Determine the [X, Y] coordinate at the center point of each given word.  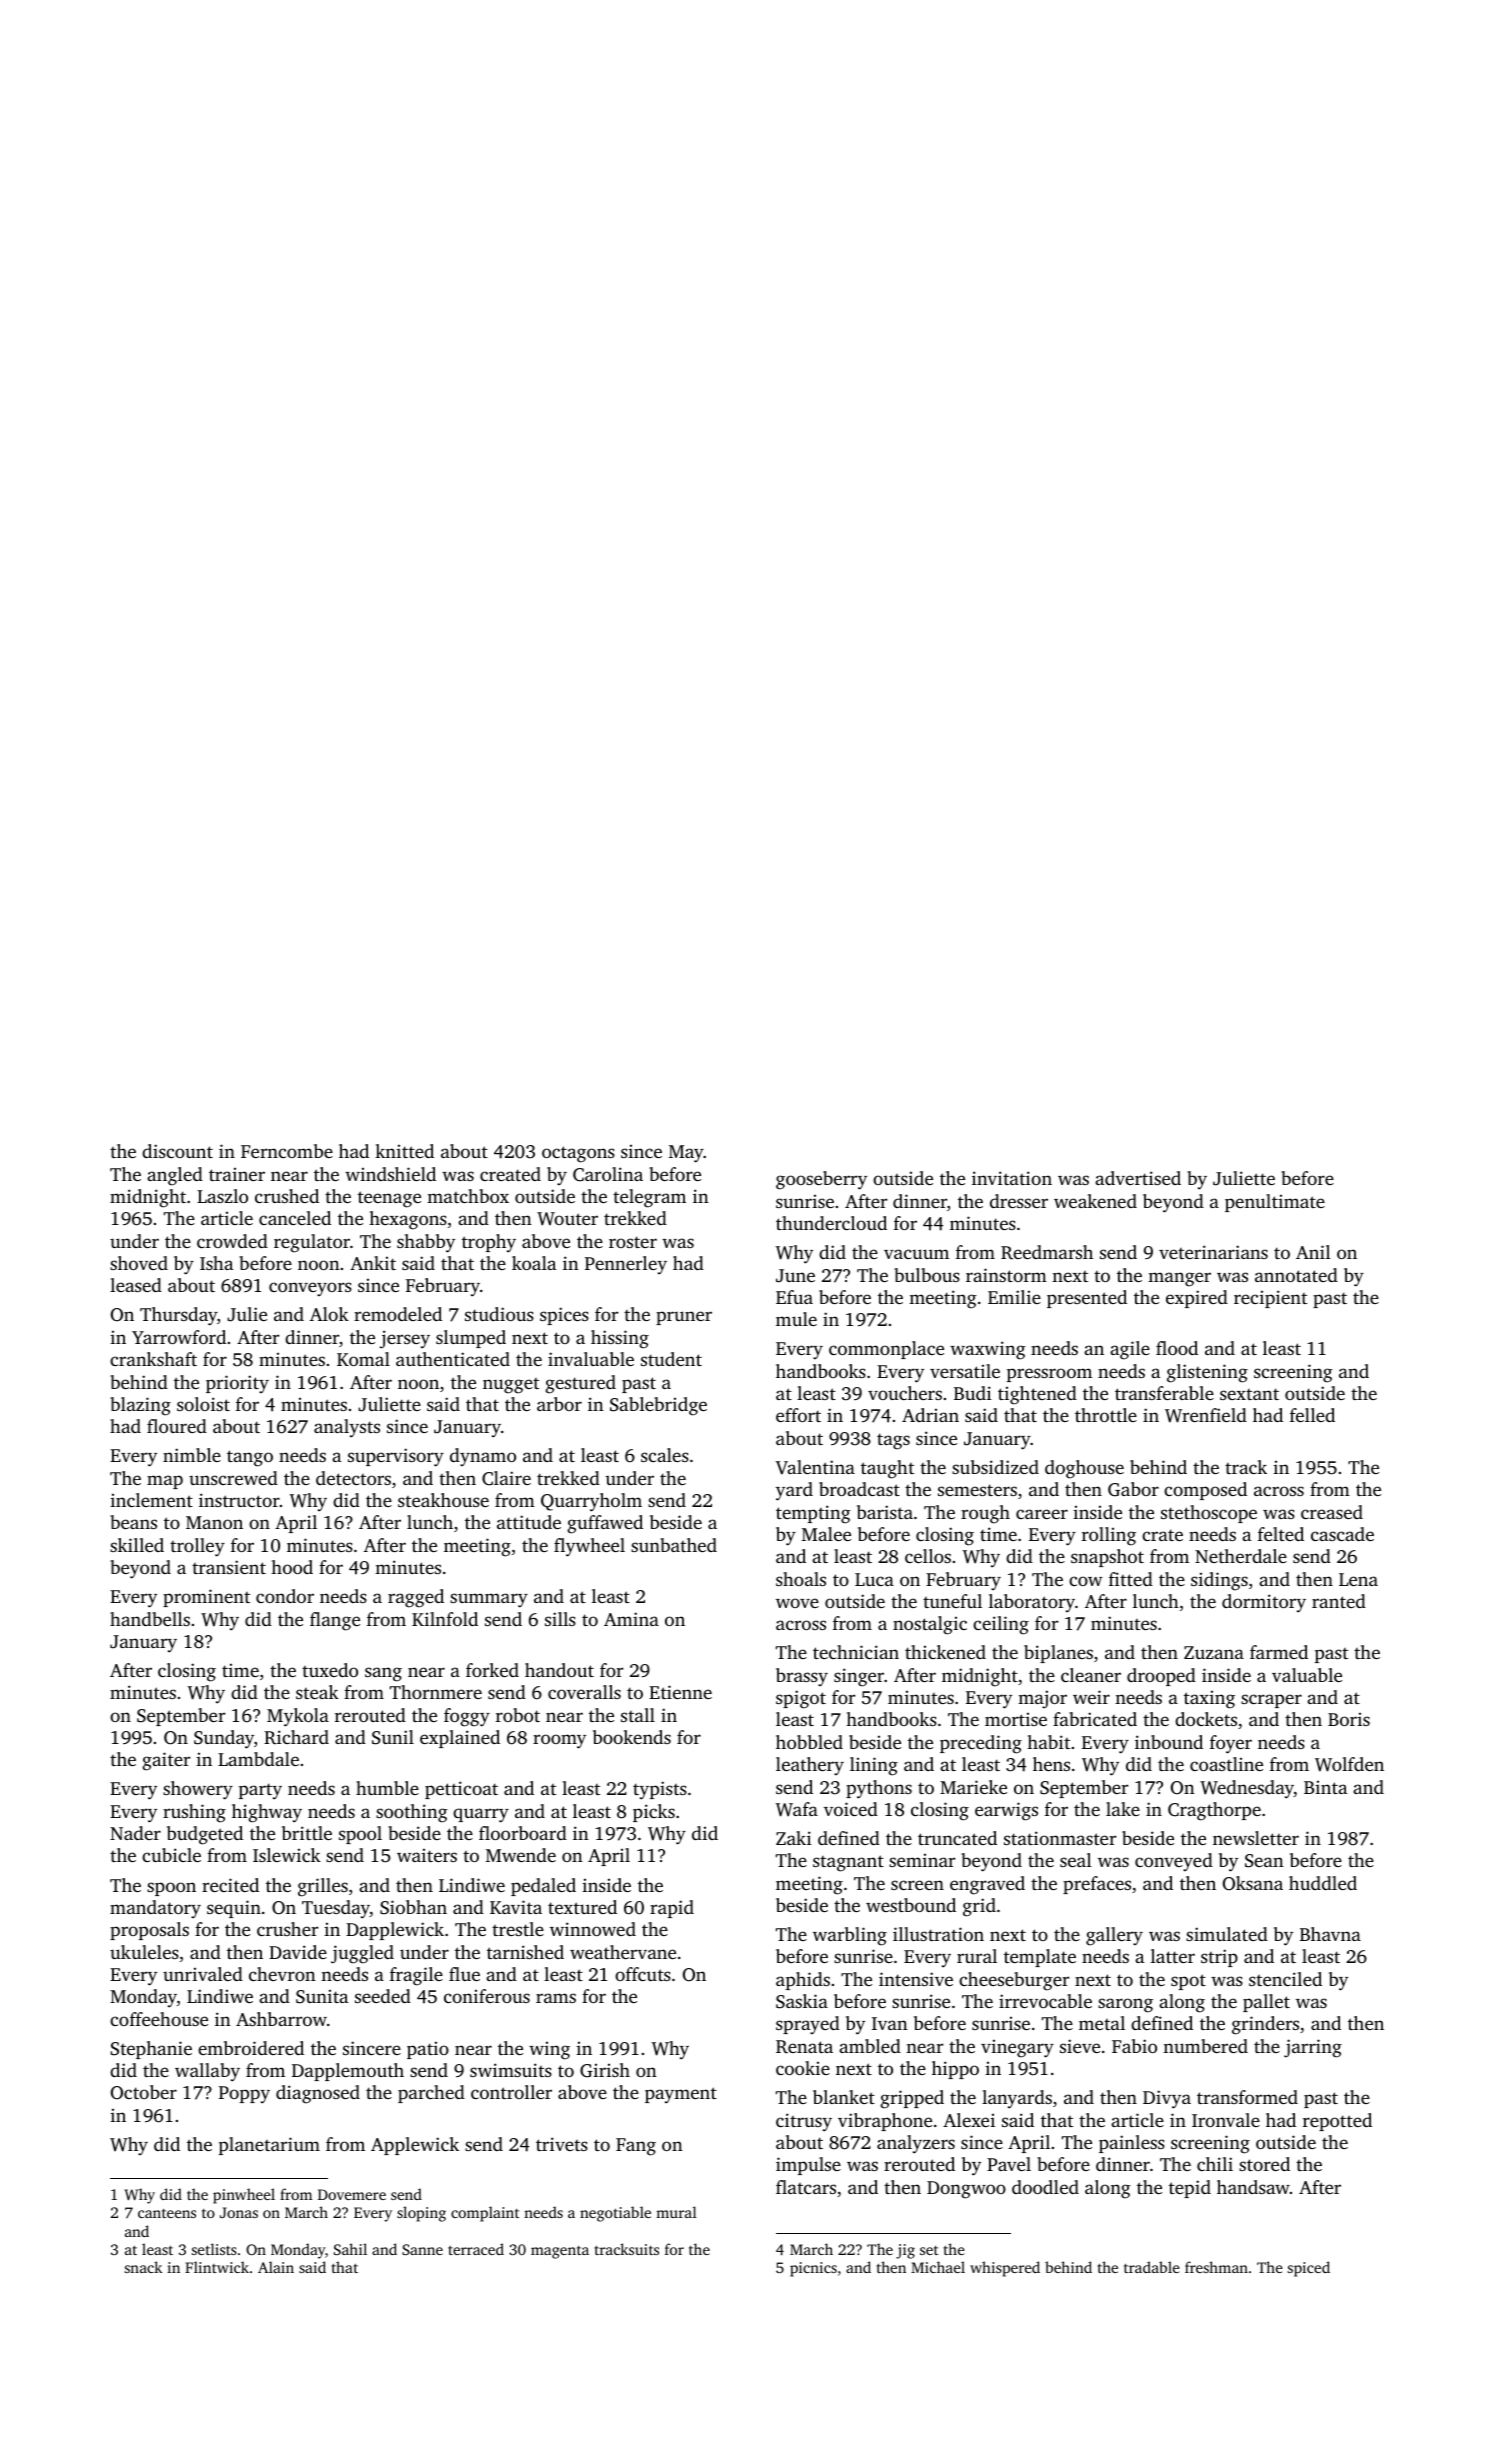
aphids [803, 1981]
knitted [404, 1151]
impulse [808, 2166]
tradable [1152, 2267]
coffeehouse [159, 2019]
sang [383, 1674]
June [795, 1276]
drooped [1161, 1677]
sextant [1249, 1394]
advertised [1138, 1178]
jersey [405, 1339]
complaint [485, 2214]
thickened [945, 1652]
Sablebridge [658, 1406]
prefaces [1097, 1885]
